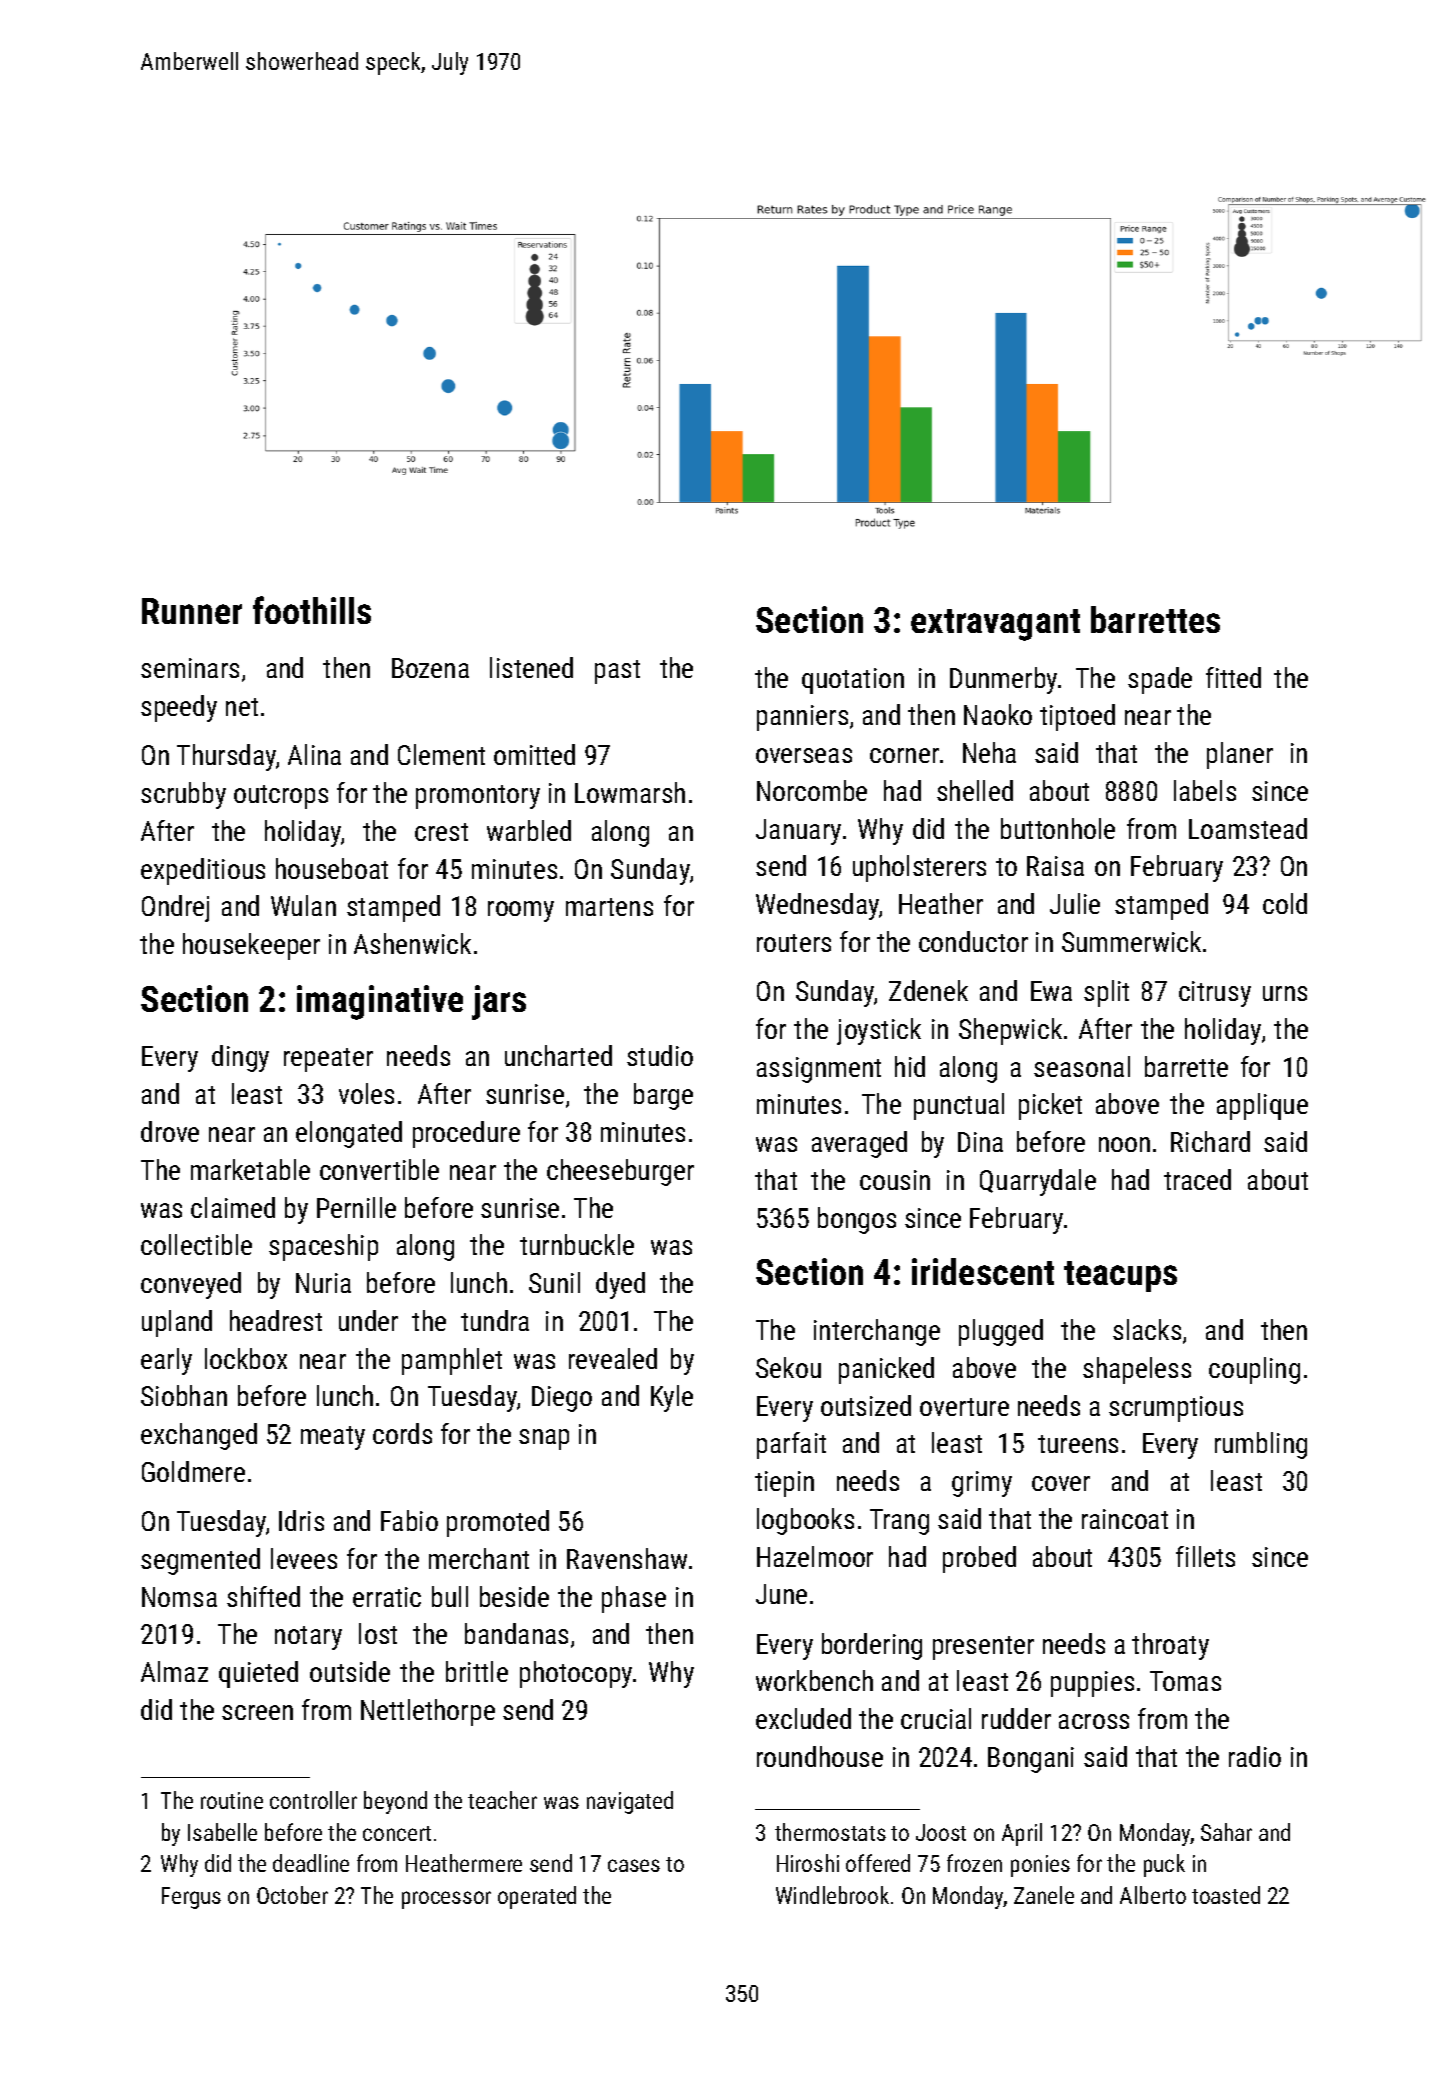 This screenshot has height=2100, width=1450. What do you see at coordinates (995, 625) in the screenshot?
I see `extravagant` at bounding box center [995, 625].
